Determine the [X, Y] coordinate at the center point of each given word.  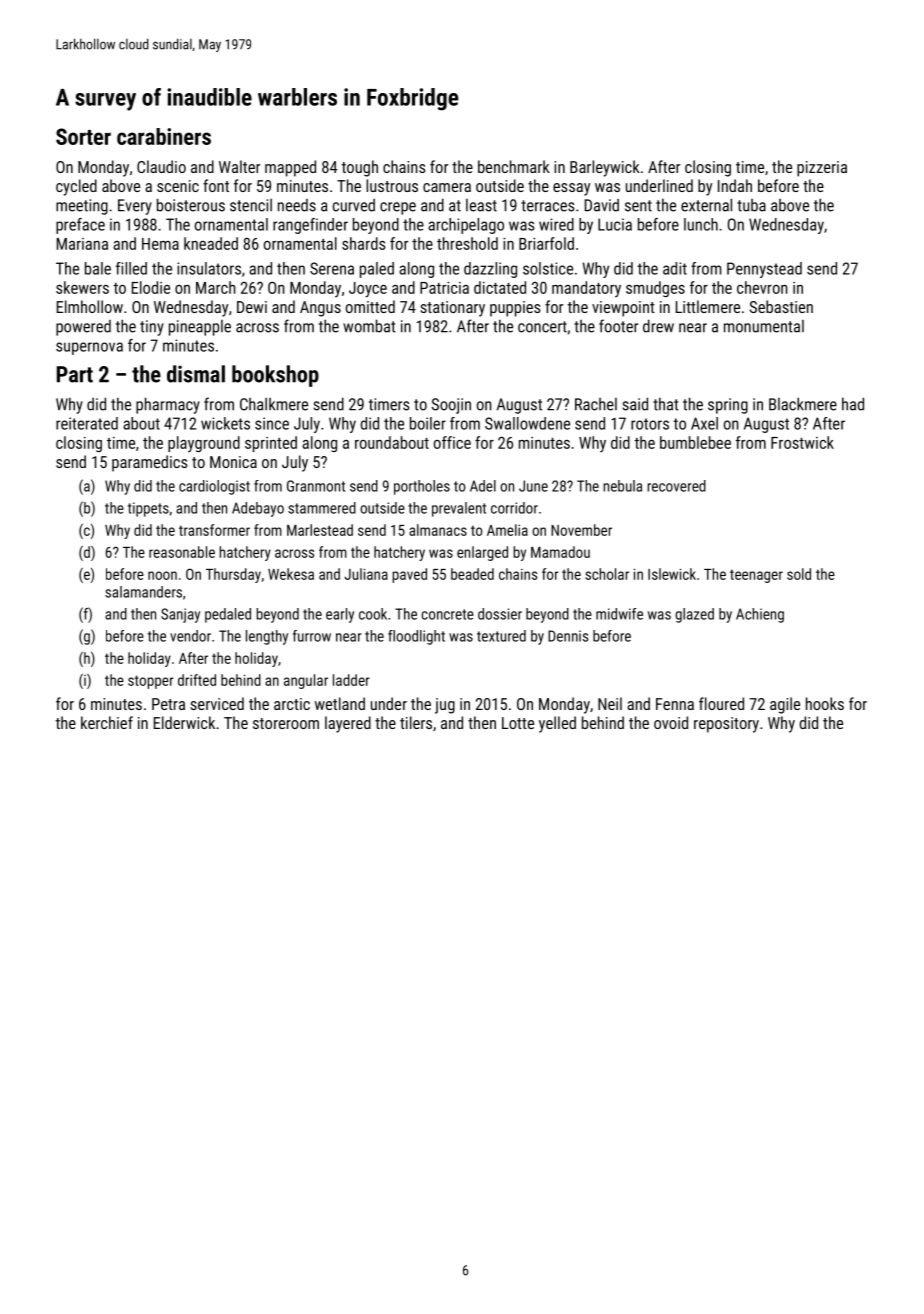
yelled [557, 724]
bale [98, 268]
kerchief [107, 722]
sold [799, 574]
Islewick [672, 574]
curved [354, 205]
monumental [764, 326]
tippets [148, 509]
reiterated [87, 423]
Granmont [316, 486]
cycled [76, 187]
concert [542, 327]
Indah [735, 185]
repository [726, 725]
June [533, 486]
